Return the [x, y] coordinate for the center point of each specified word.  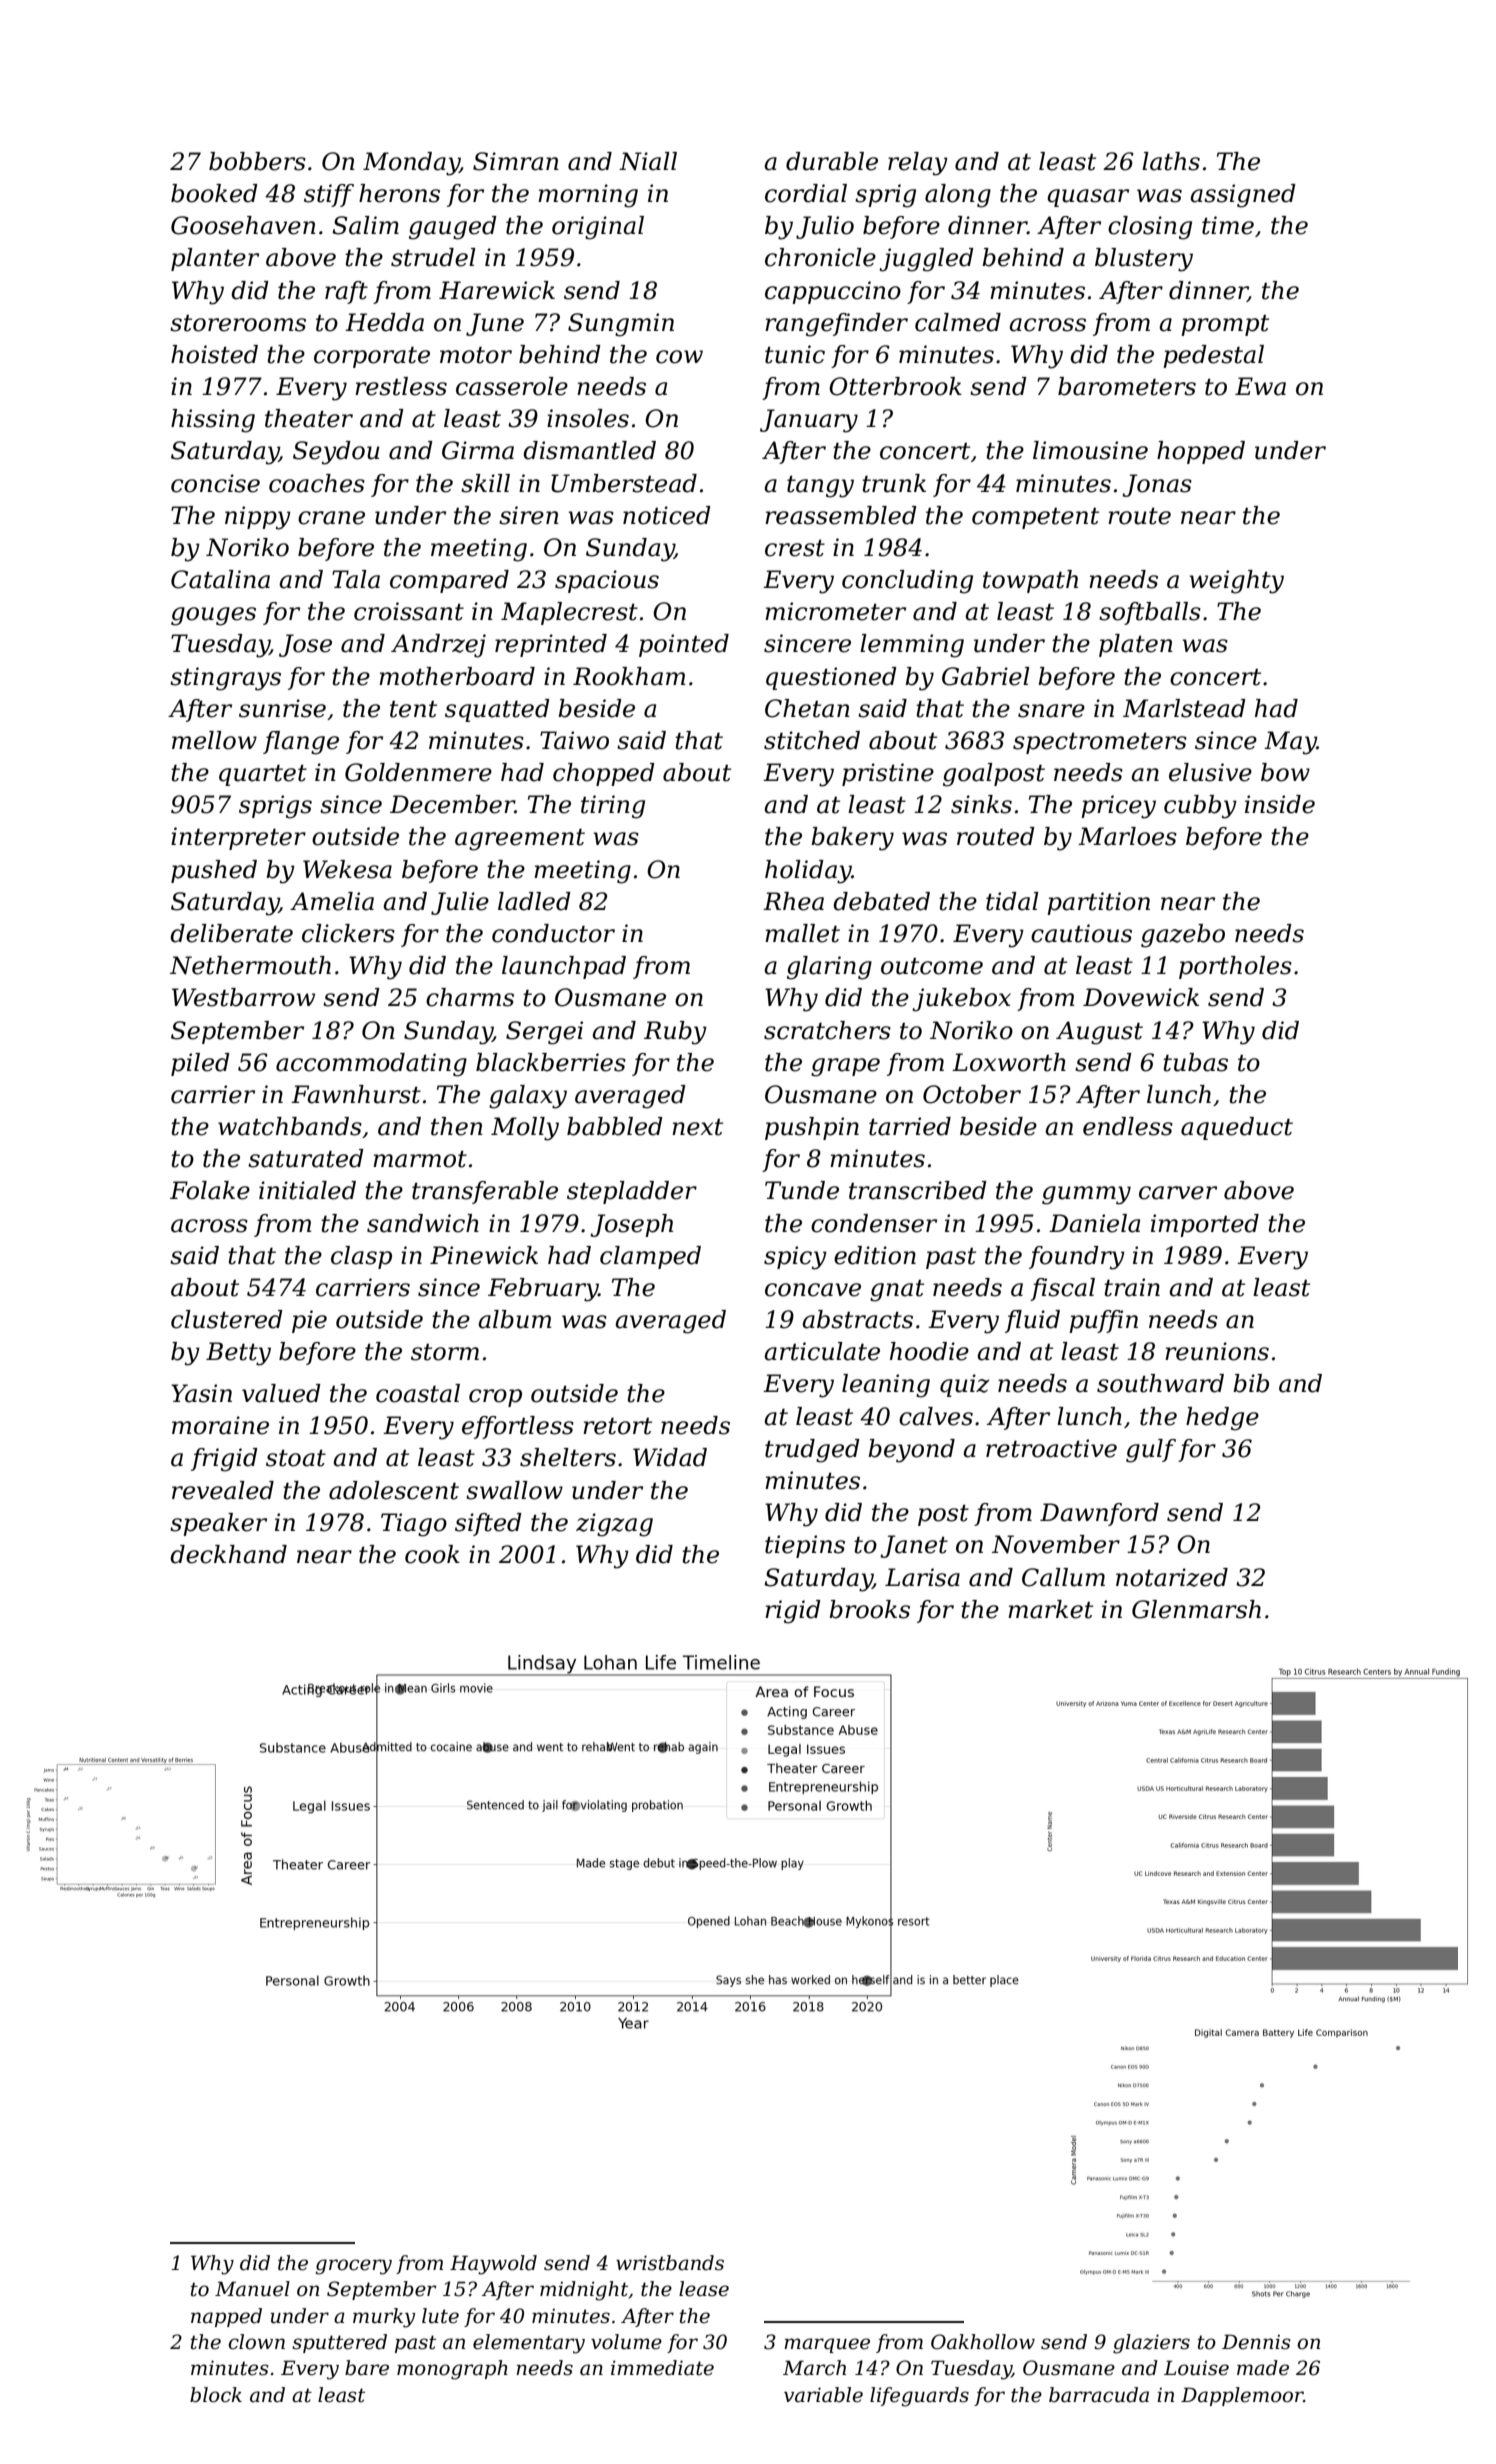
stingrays [225, 679]
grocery [354, 2267]
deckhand [228, 1554]
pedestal [1213, 356]
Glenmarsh [1196, 1609]
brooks [869, 1609]
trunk [894, 483]
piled [200, 1064]
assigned [1243, 196]
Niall [648, 161]
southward [1160, 1383]
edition [875, 1255]
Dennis [1256, 2342]
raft [346, 292]
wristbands [670, 2263]
